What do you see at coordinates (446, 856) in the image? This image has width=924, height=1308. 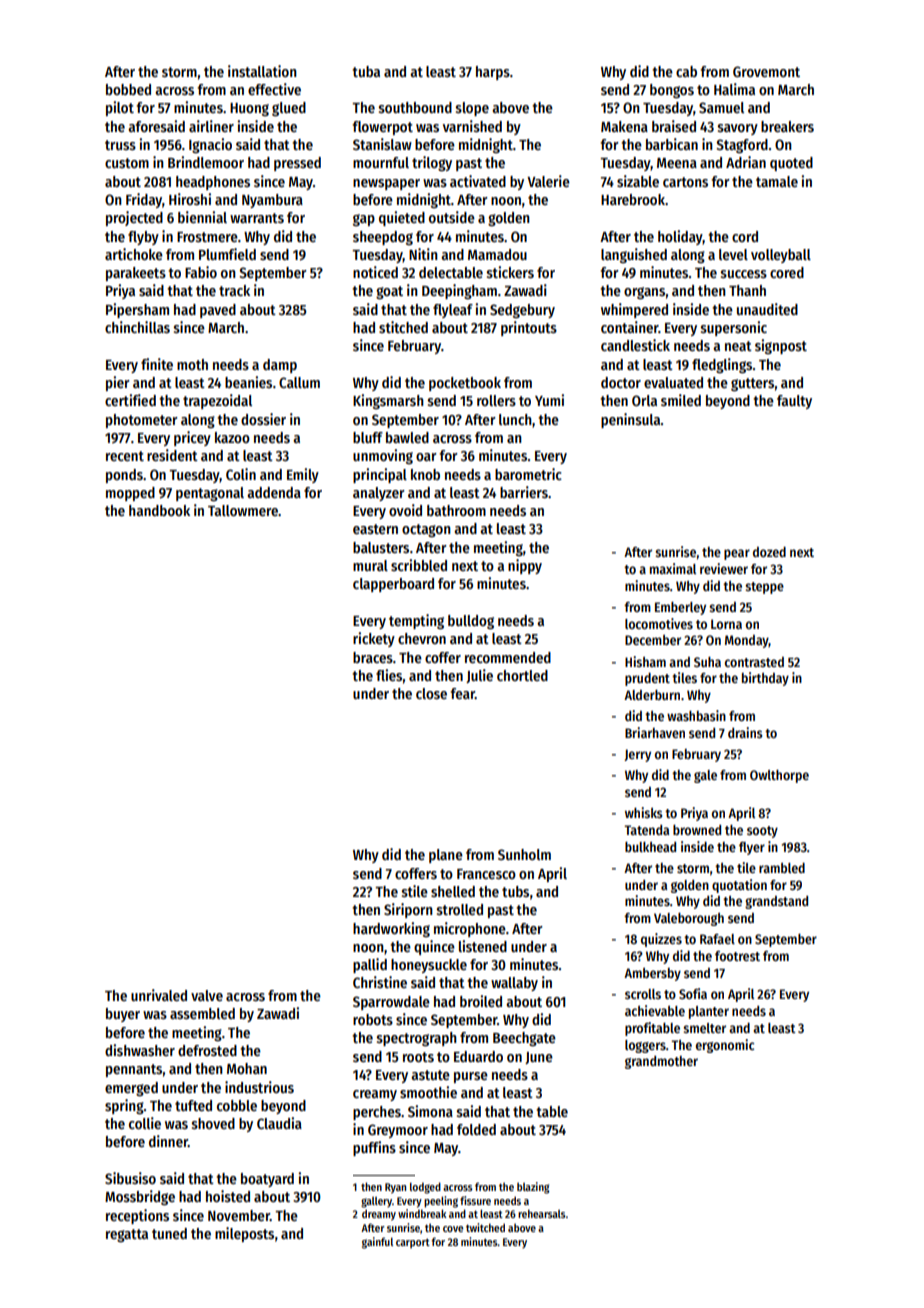 I see `plane` at bounding box center [446, 856].
